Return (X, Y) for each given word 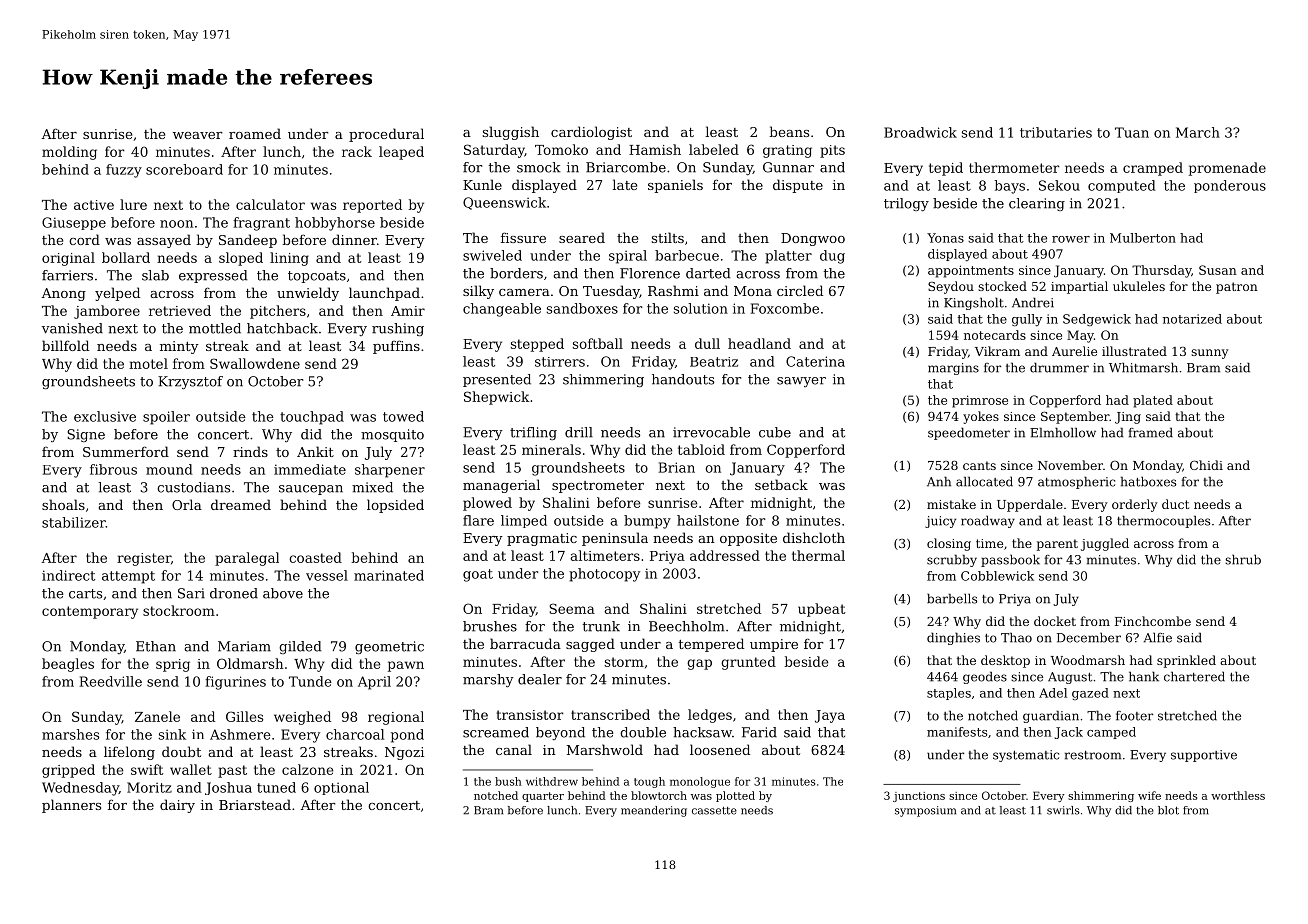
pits (832, 151)
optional (341, 788)
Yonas (945, 238)
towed (403, 416)
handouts (683, 379)
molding (69, 153)
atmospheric (1076, 482)
